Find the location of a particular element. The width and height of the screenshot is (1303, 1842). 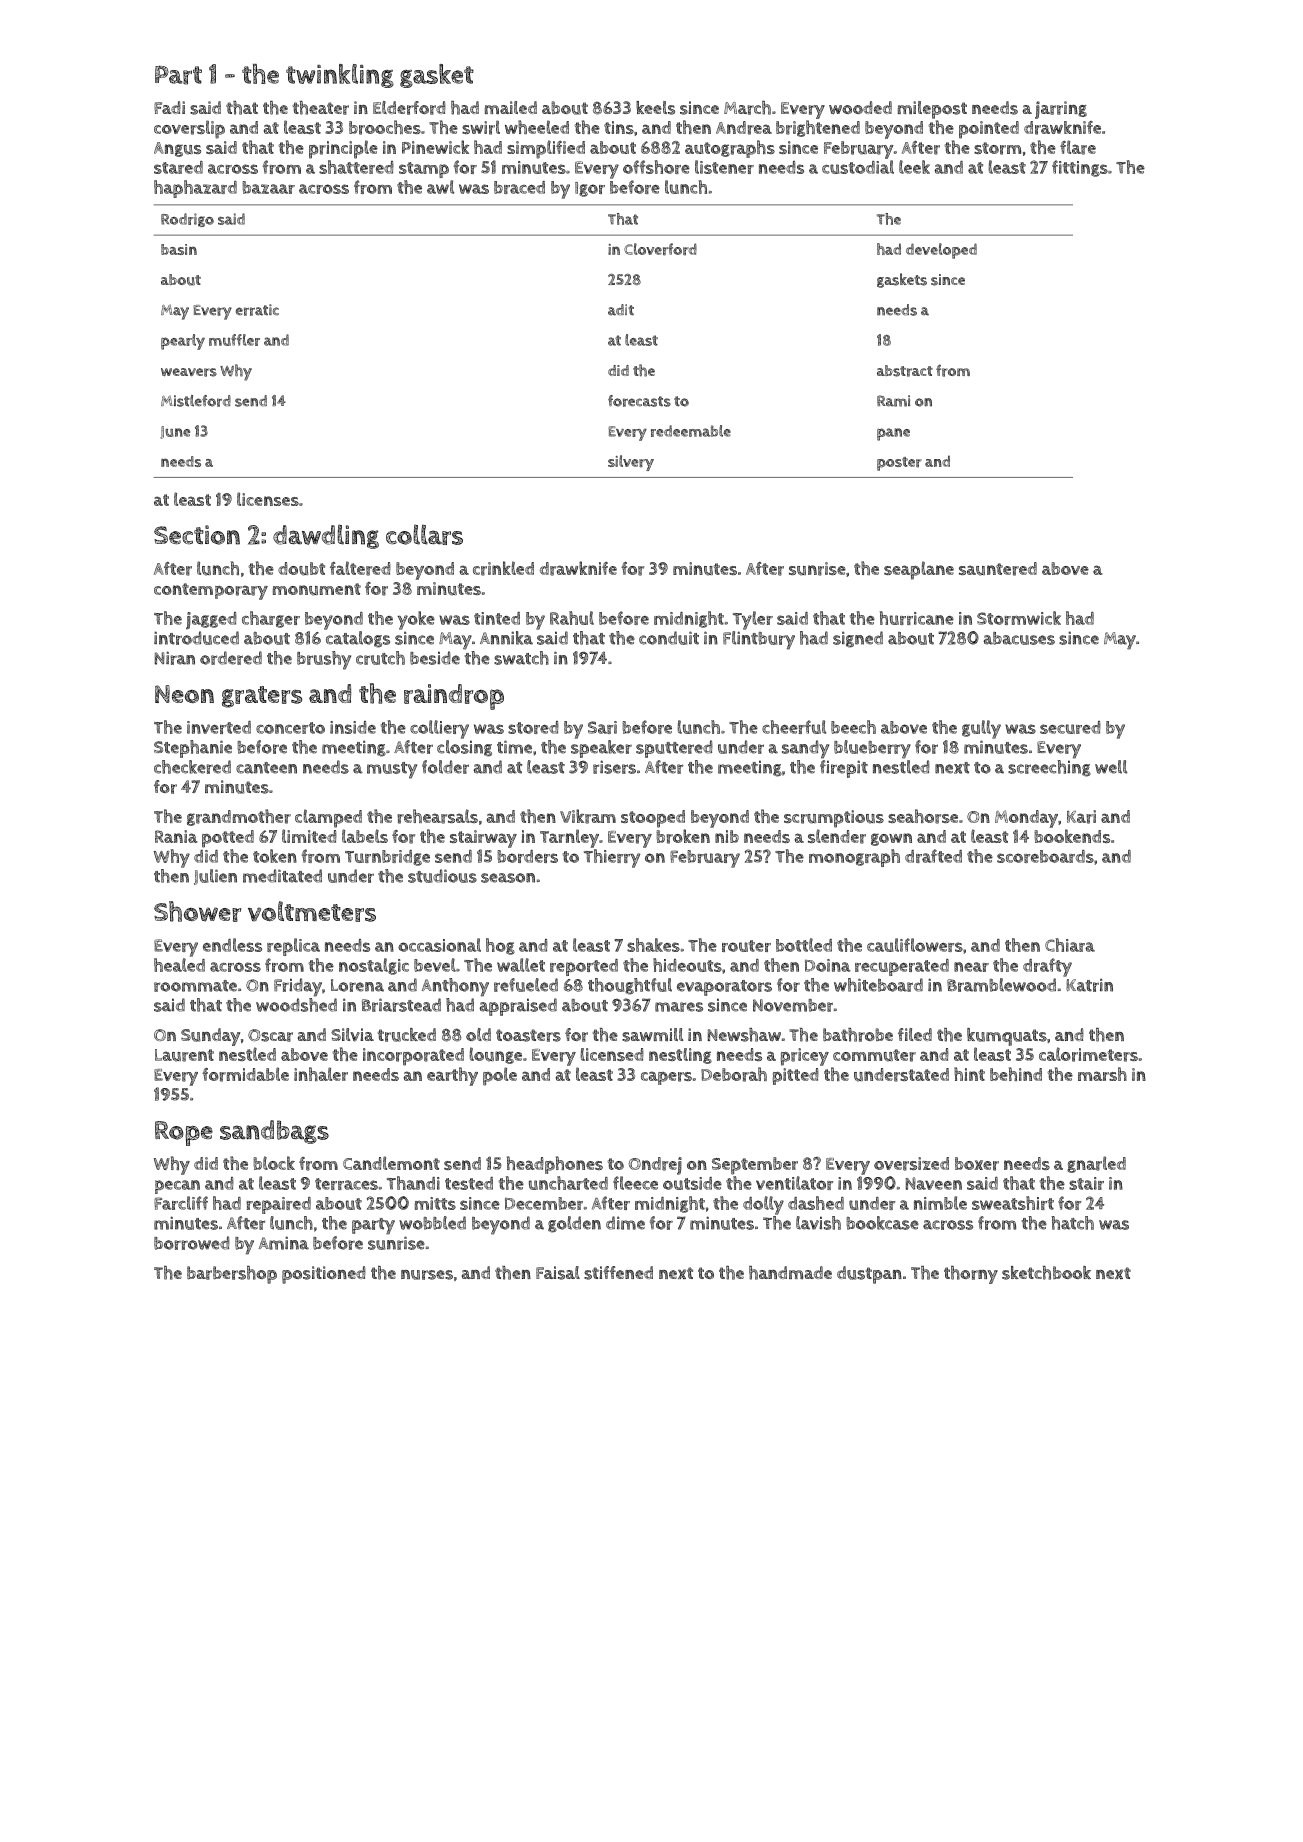

leek is located at coordinates (914, 167).
